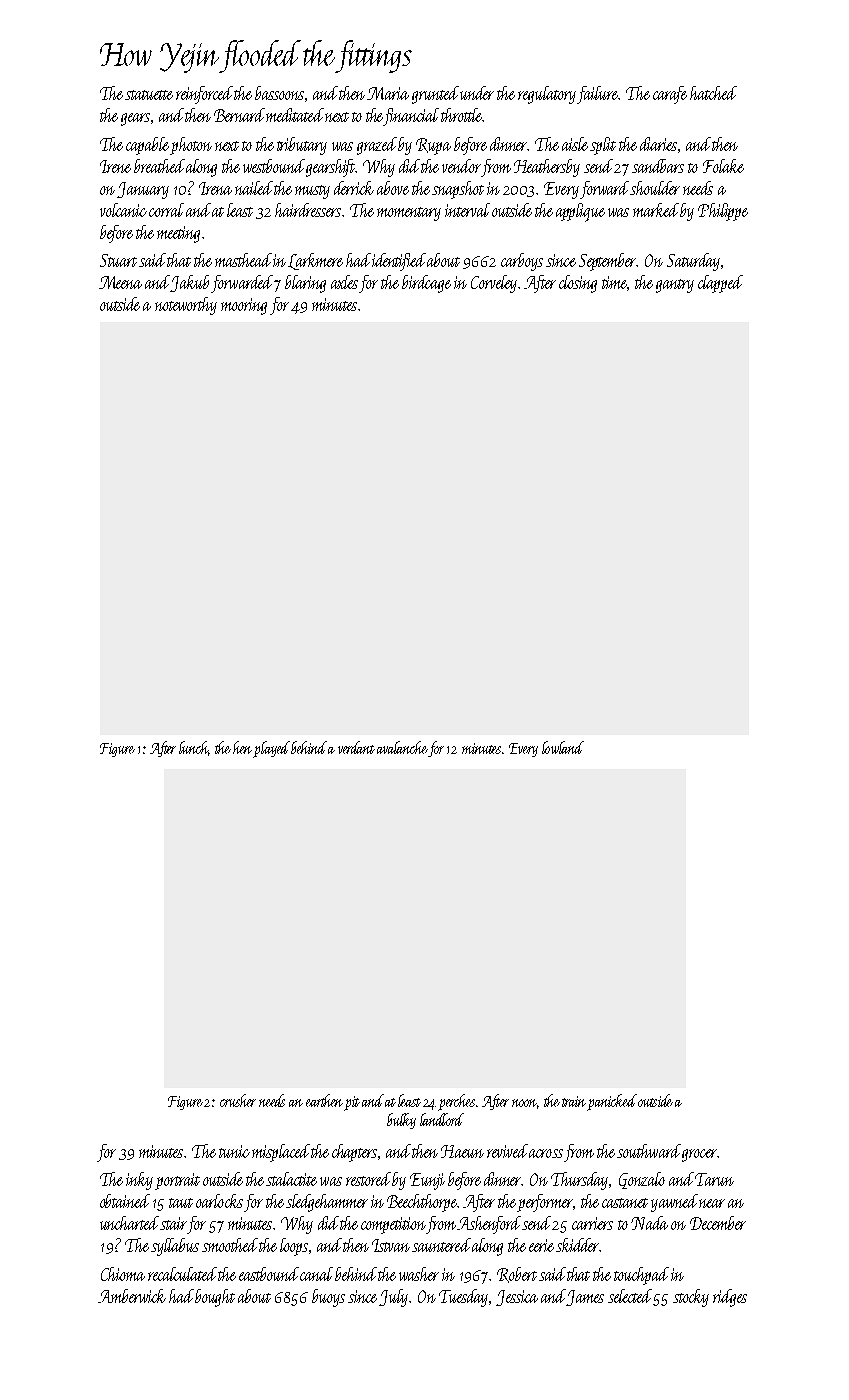  I want to click on train, so click(574, 1101).
